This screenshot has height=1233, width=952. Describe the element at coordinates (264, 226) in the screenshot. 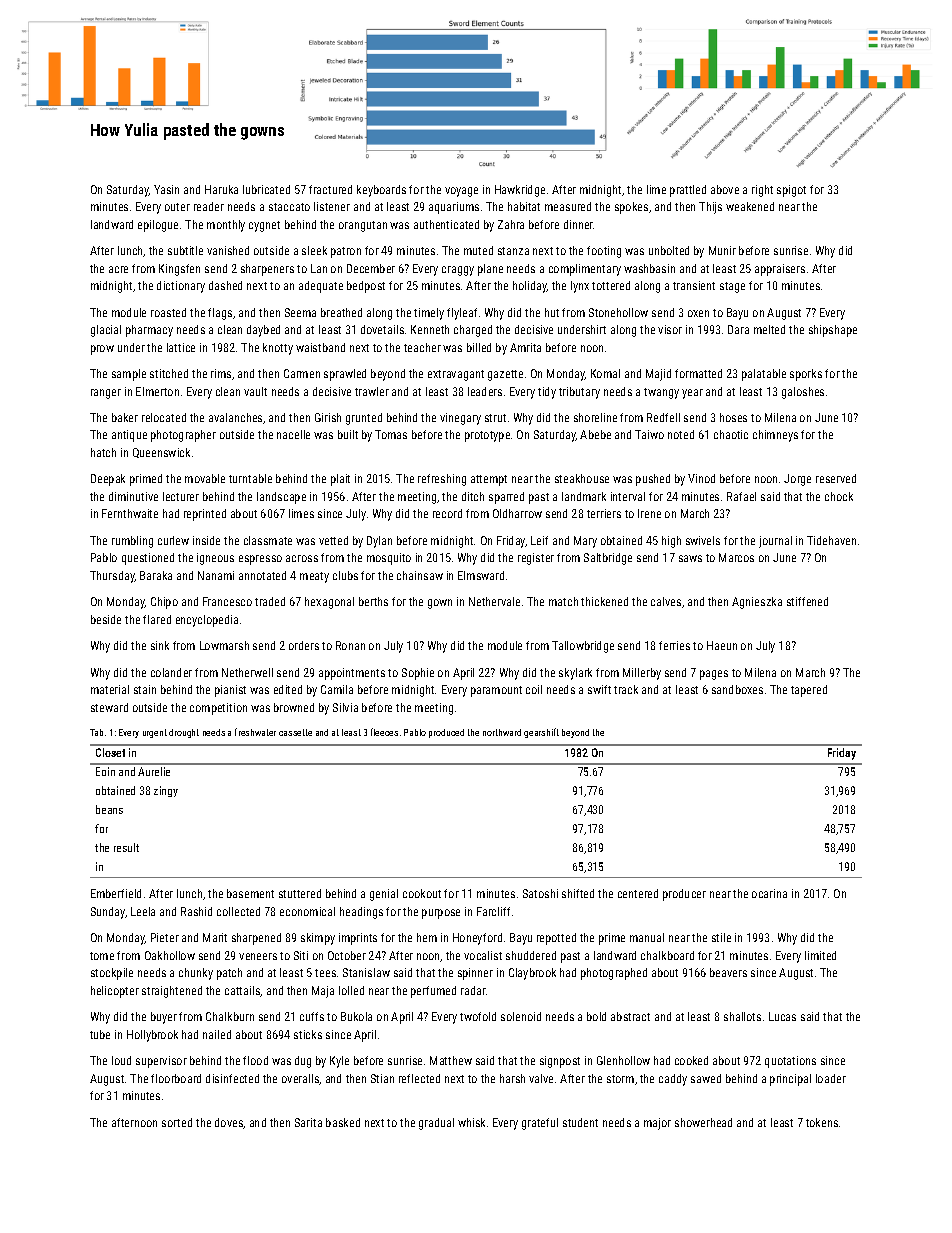

I see `cygnet` at that location.
